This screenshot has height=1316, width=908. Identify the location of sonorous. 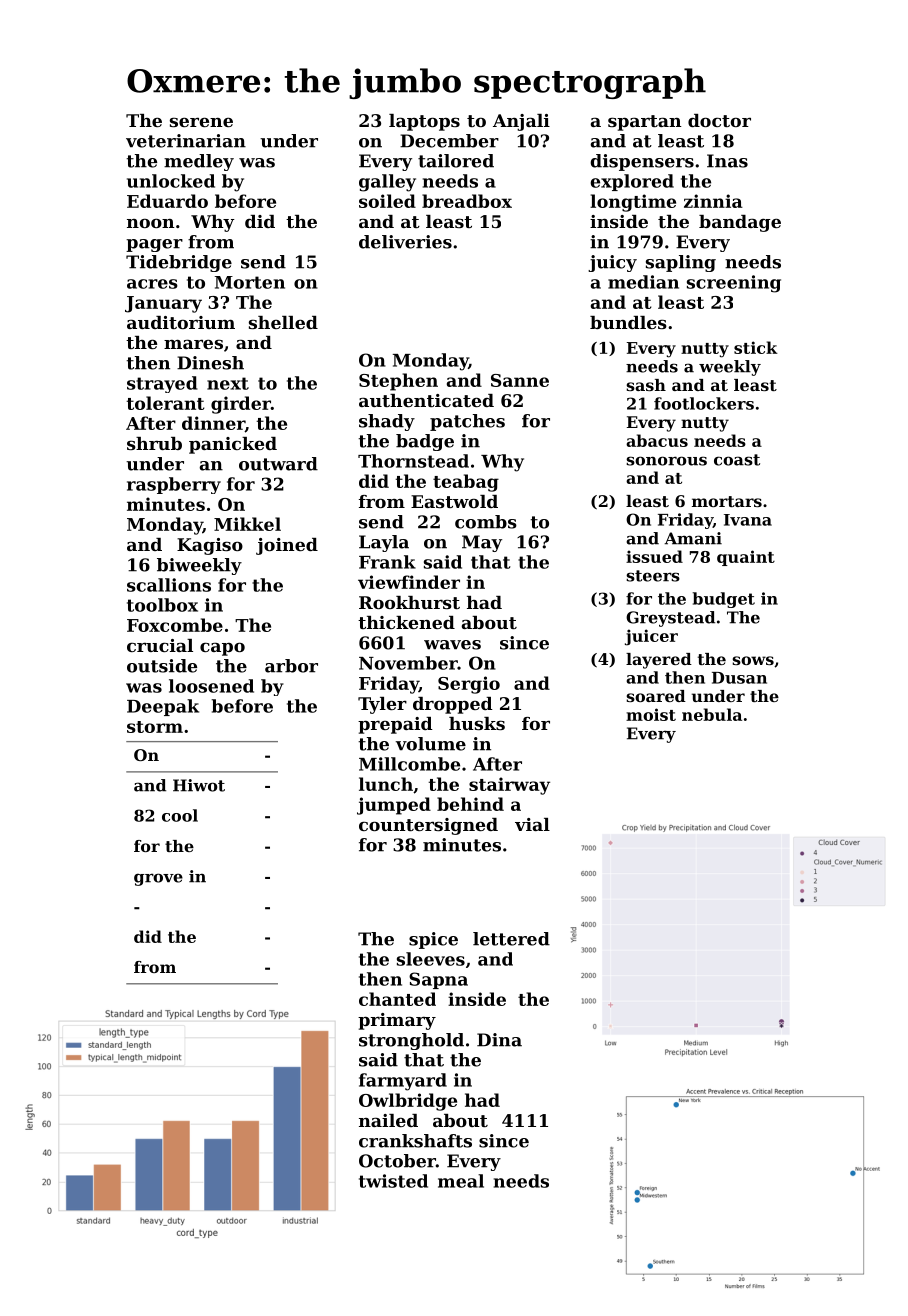
(666, 461).
